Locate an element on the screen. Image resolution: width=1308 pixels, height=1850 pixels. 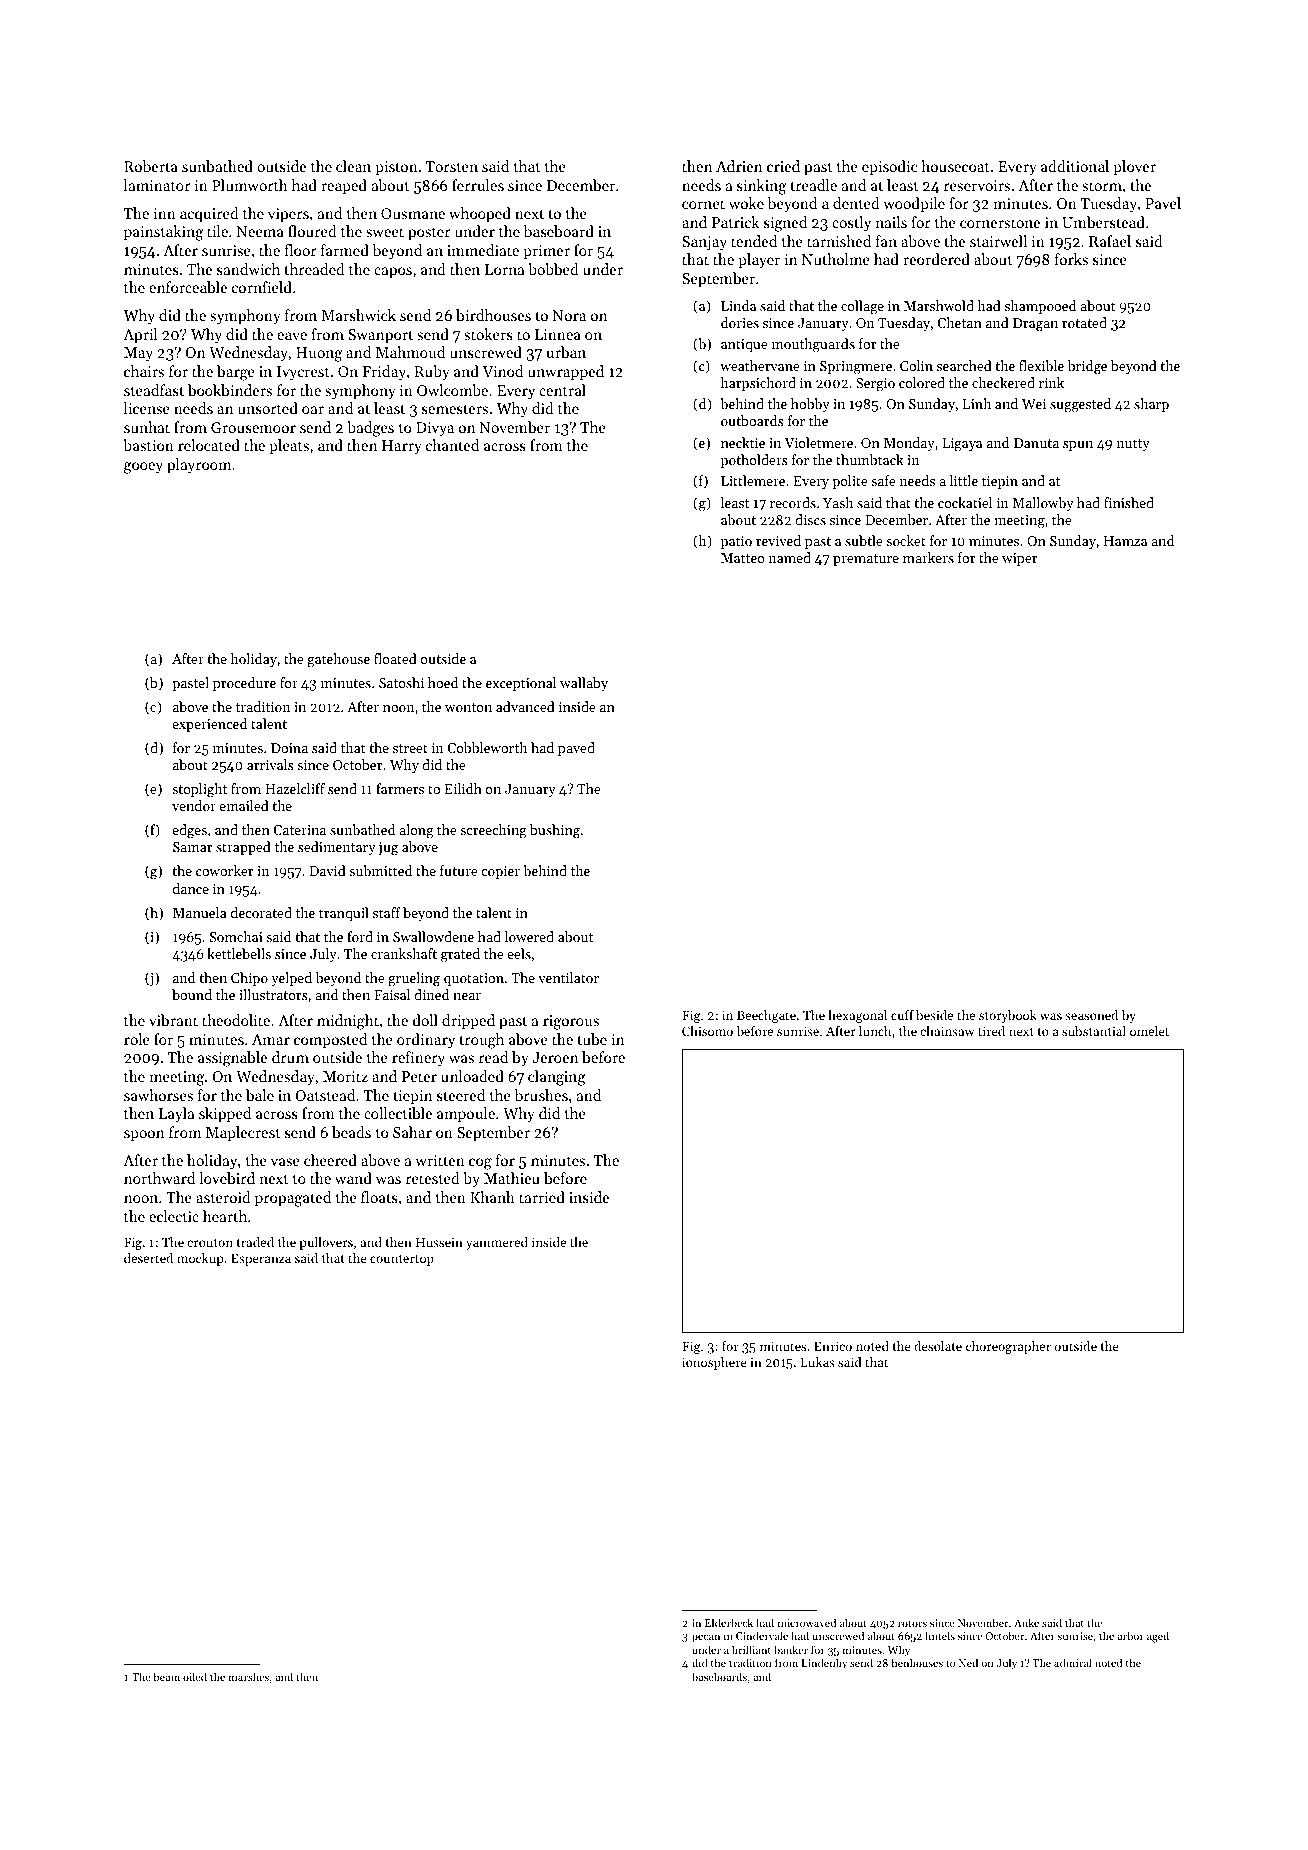
patio is located at coordinates (736, 542).
